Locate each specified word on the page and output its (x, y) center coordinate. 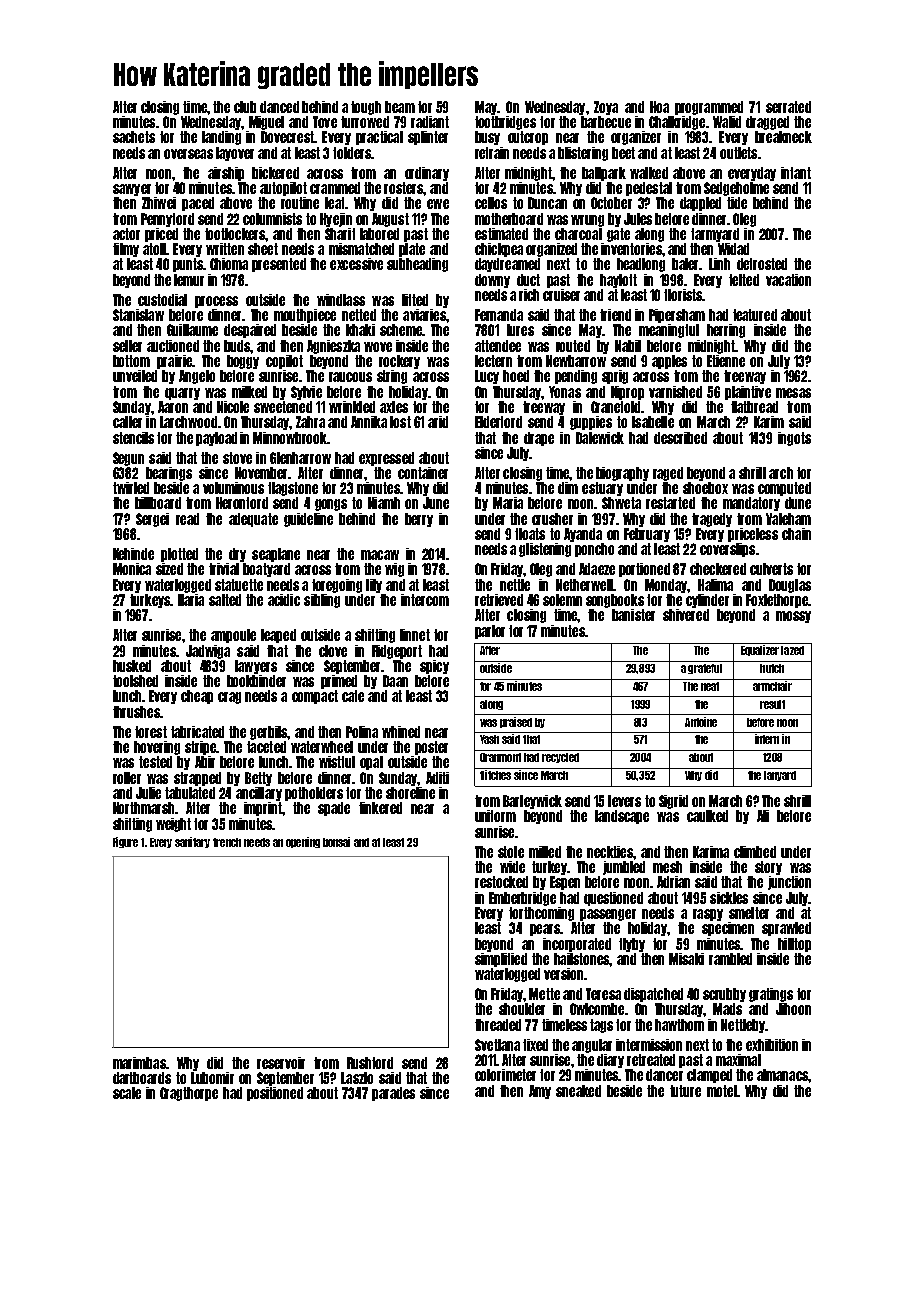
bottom (131, 361)
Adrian (673, 882)
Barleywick (532, 802)
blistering (583, 154)
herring (726, 331)
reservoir (281, 1063)
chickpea (499, 250)
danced (279, 107)
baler (686, 264)
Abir (205, 762)
